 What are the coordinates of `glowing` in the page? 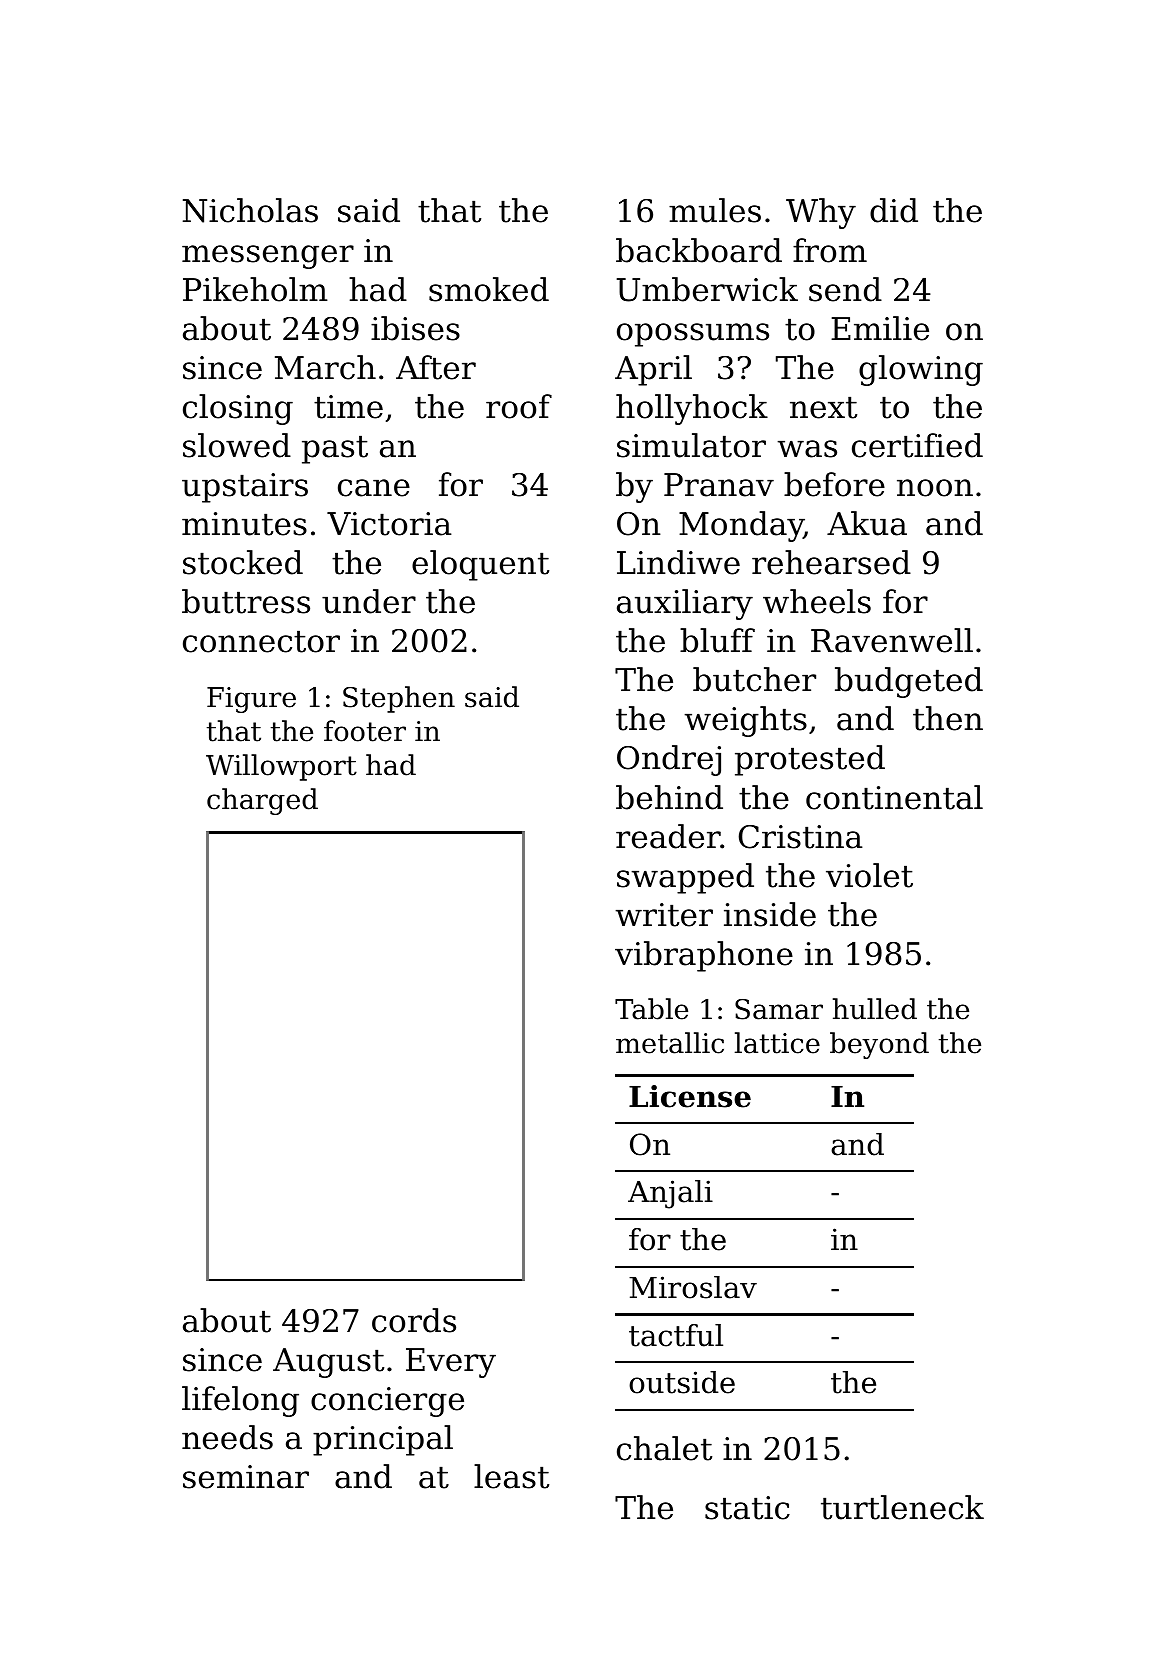 It's located at (921, 370).
